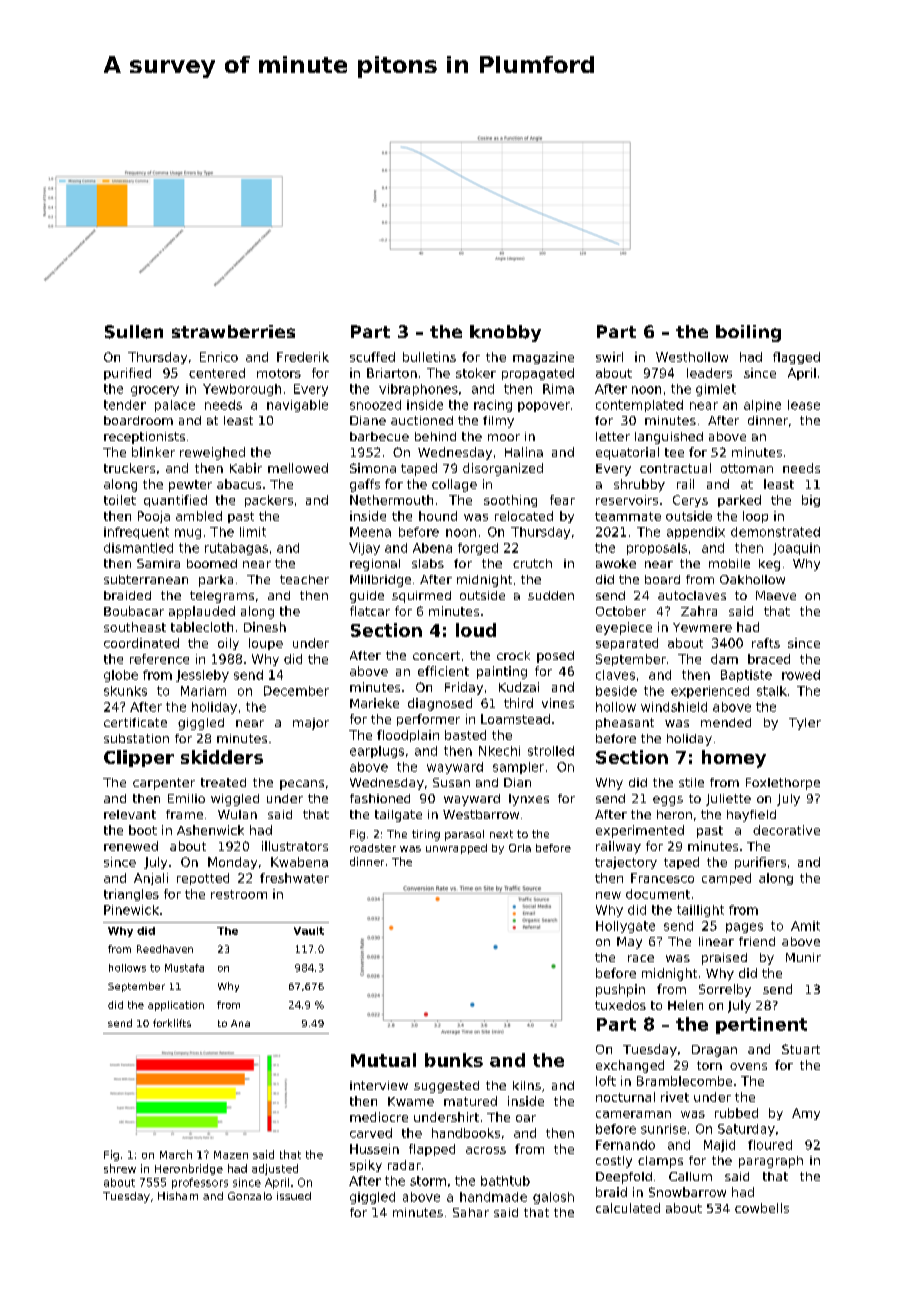  What do you see at coordinates (674, 707) in the screenshot?
I see `windshield` at bounding box center [674, 707].
